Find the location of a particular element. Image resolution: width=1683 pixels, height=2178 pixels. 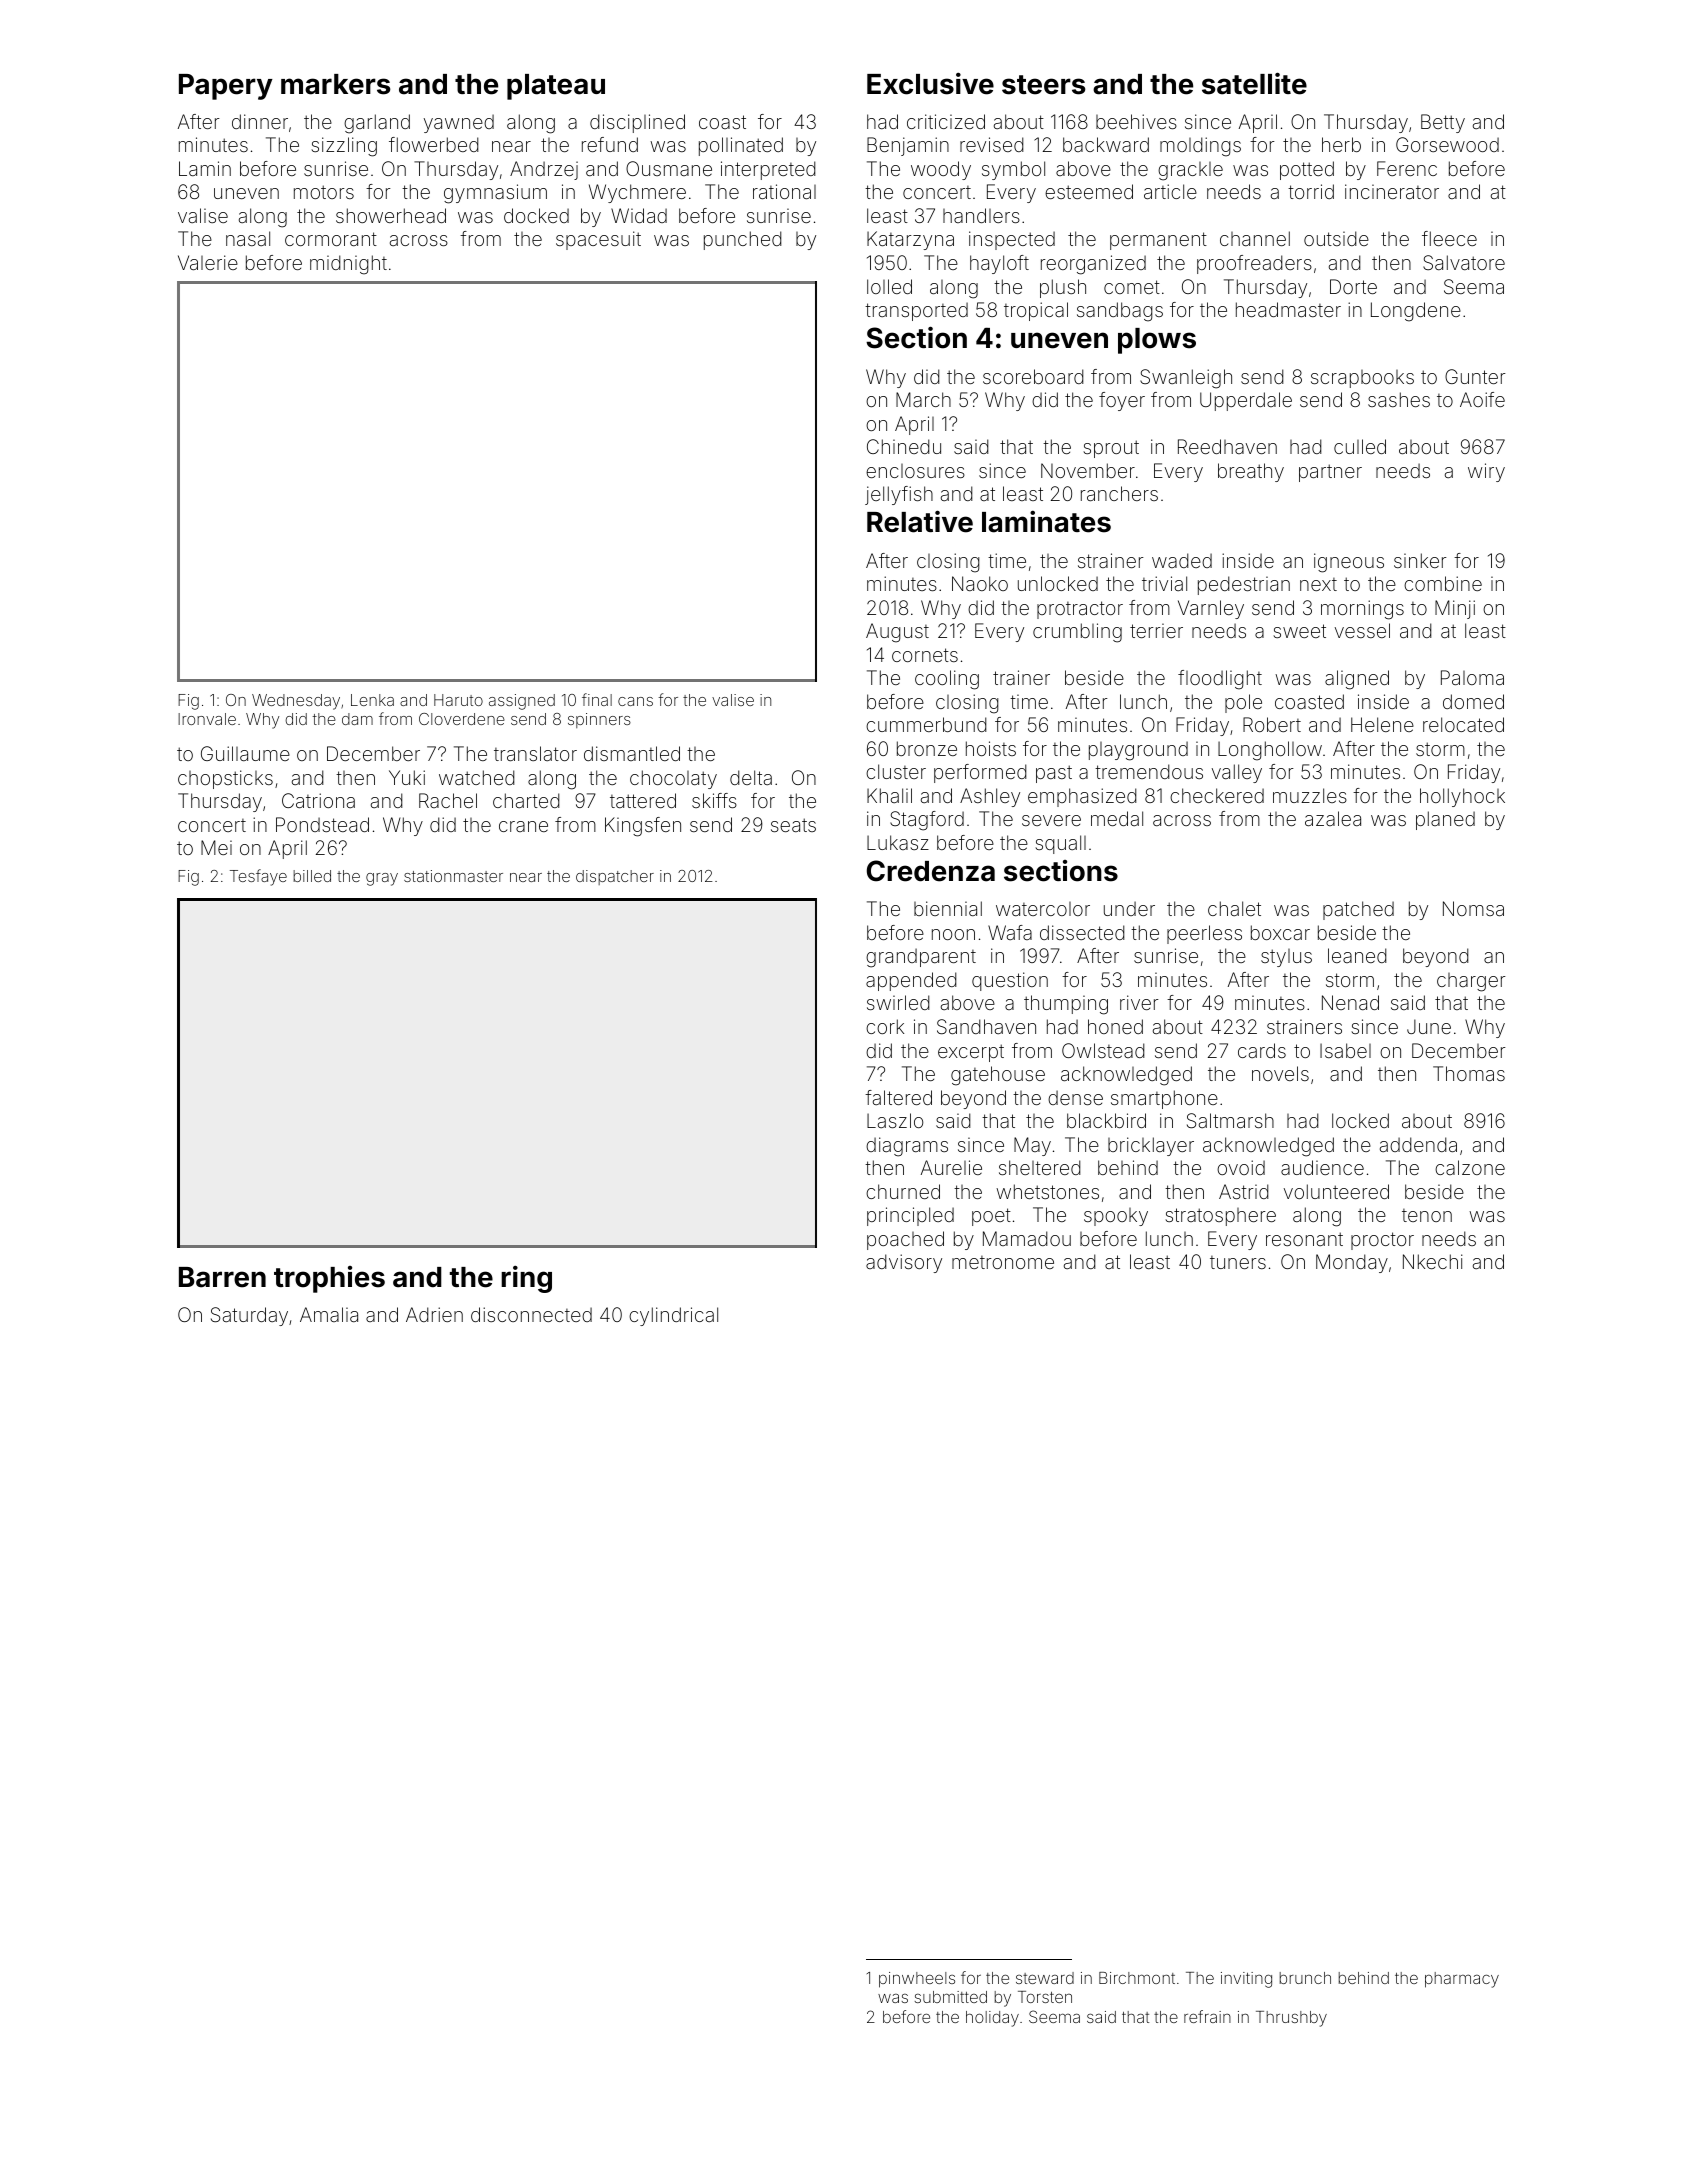

gray is located at coordinates (382, 879).
